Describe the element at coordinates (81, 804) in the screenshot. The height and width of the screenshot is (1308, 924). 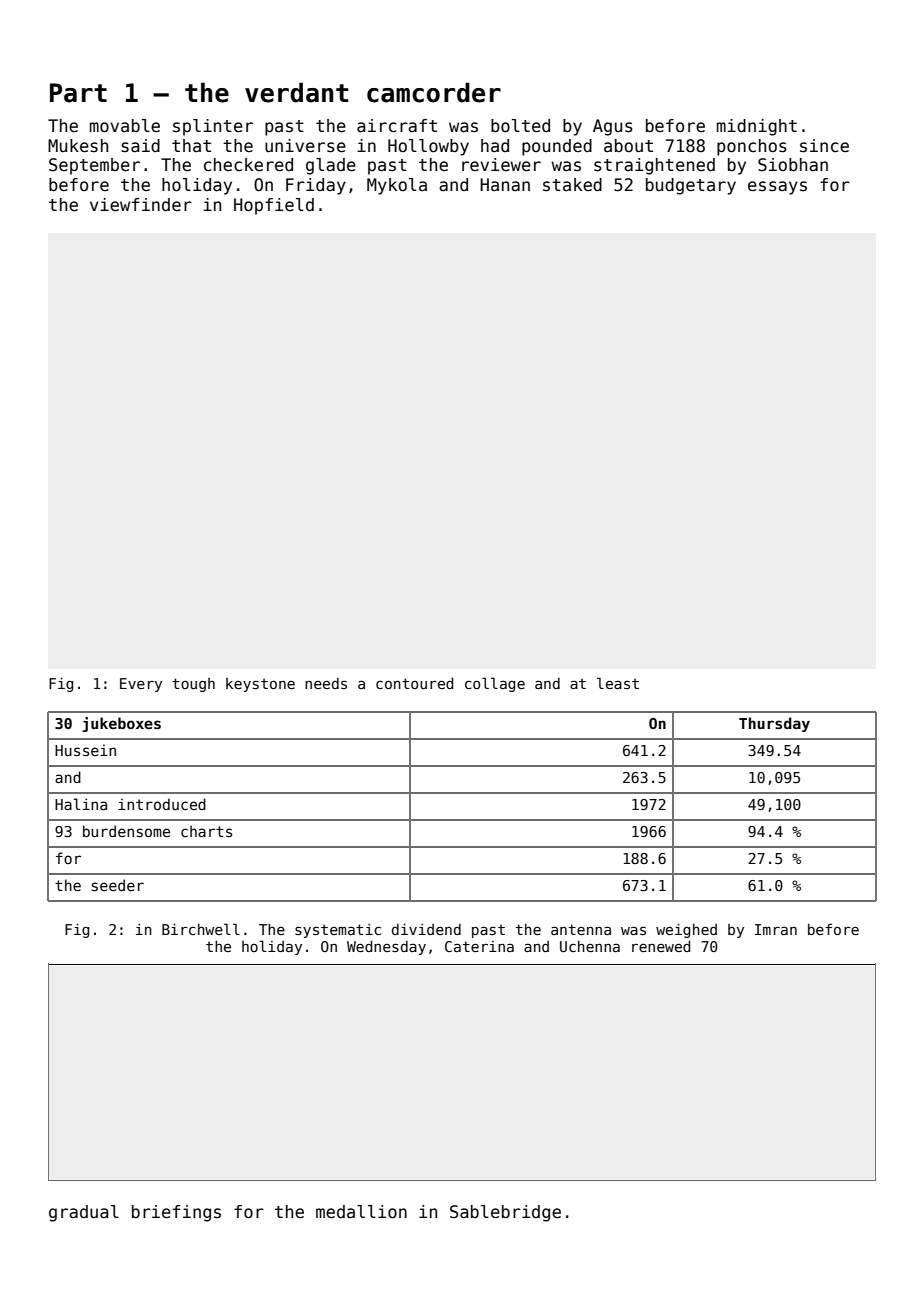
I see `Halina` at that location.
